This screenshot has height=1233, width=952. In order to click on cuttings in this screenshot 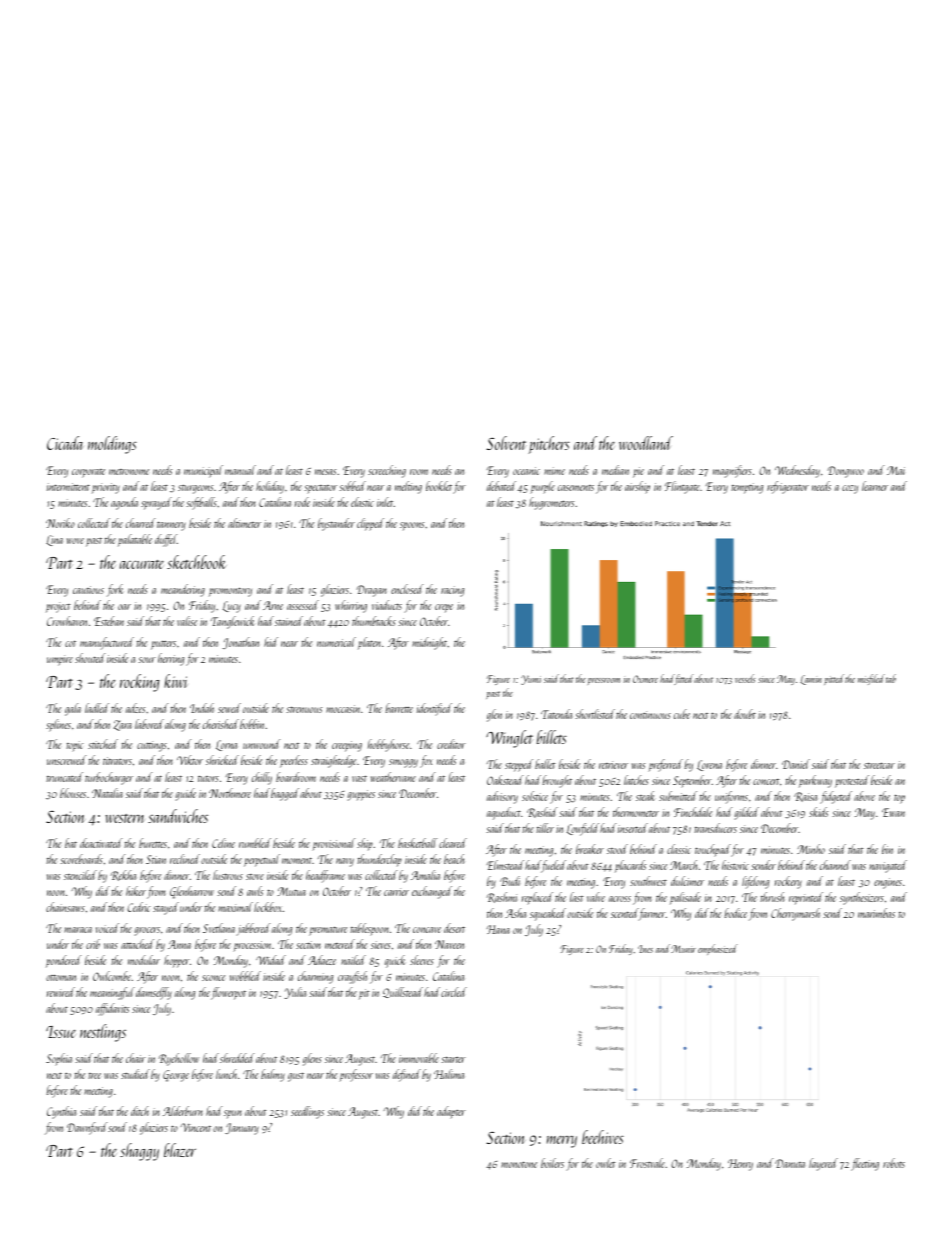, I will do `click(152, 746)`.
